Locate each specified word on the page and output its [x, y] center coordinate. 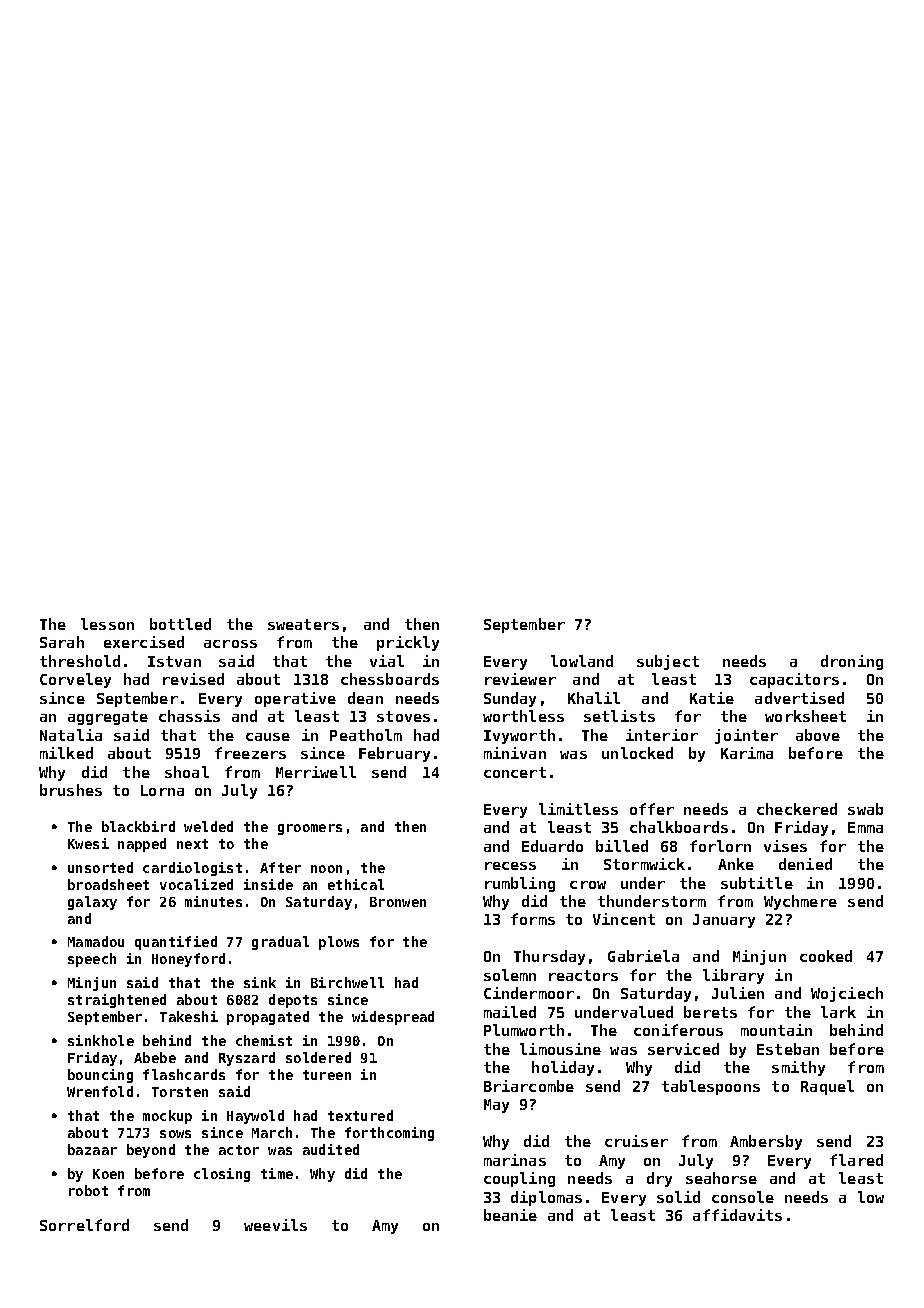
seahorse [721, 1178]
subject [668, 662]
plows [339, 943]
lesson [107, 624]
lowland [582, 661]
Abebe [155, 1057]
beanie [510, 1215]
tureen [327, 1075]
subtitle [757, 883]
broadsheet [108, 884]
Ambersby [766, 1142]
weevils [275, 1225]
